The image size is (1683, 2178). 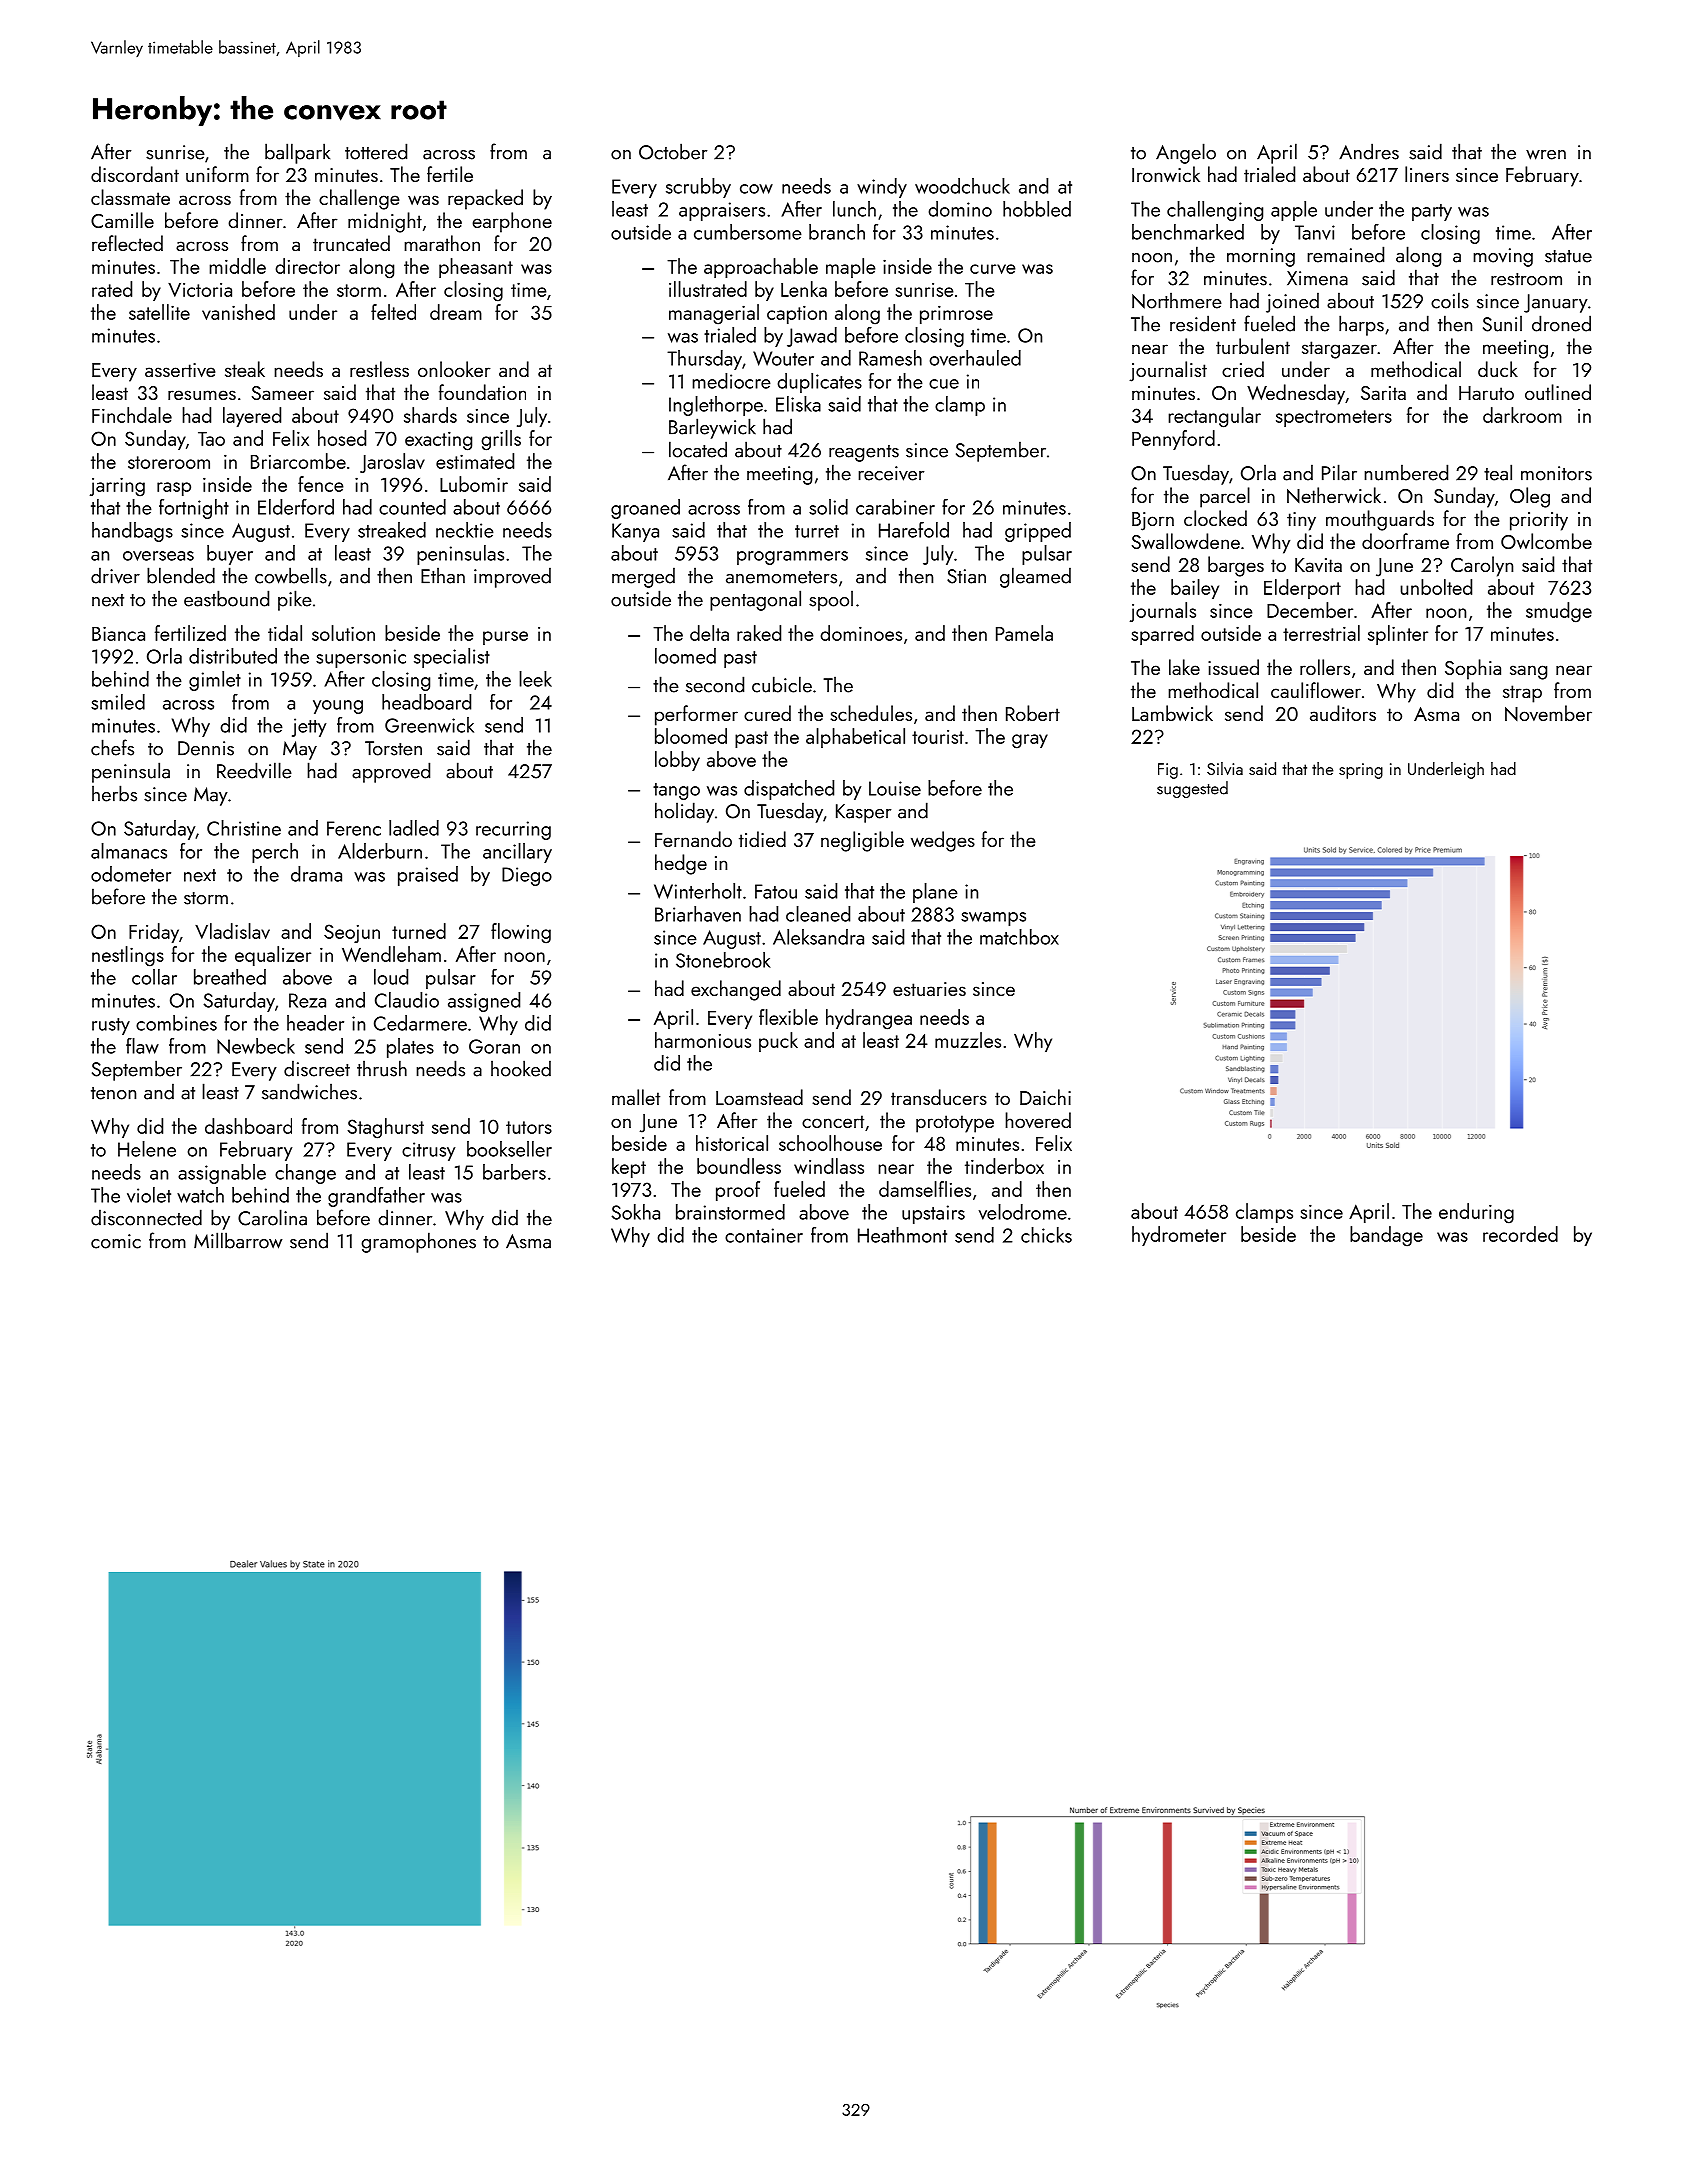 I want to click on Helene, so click(x=147, y=1149).
